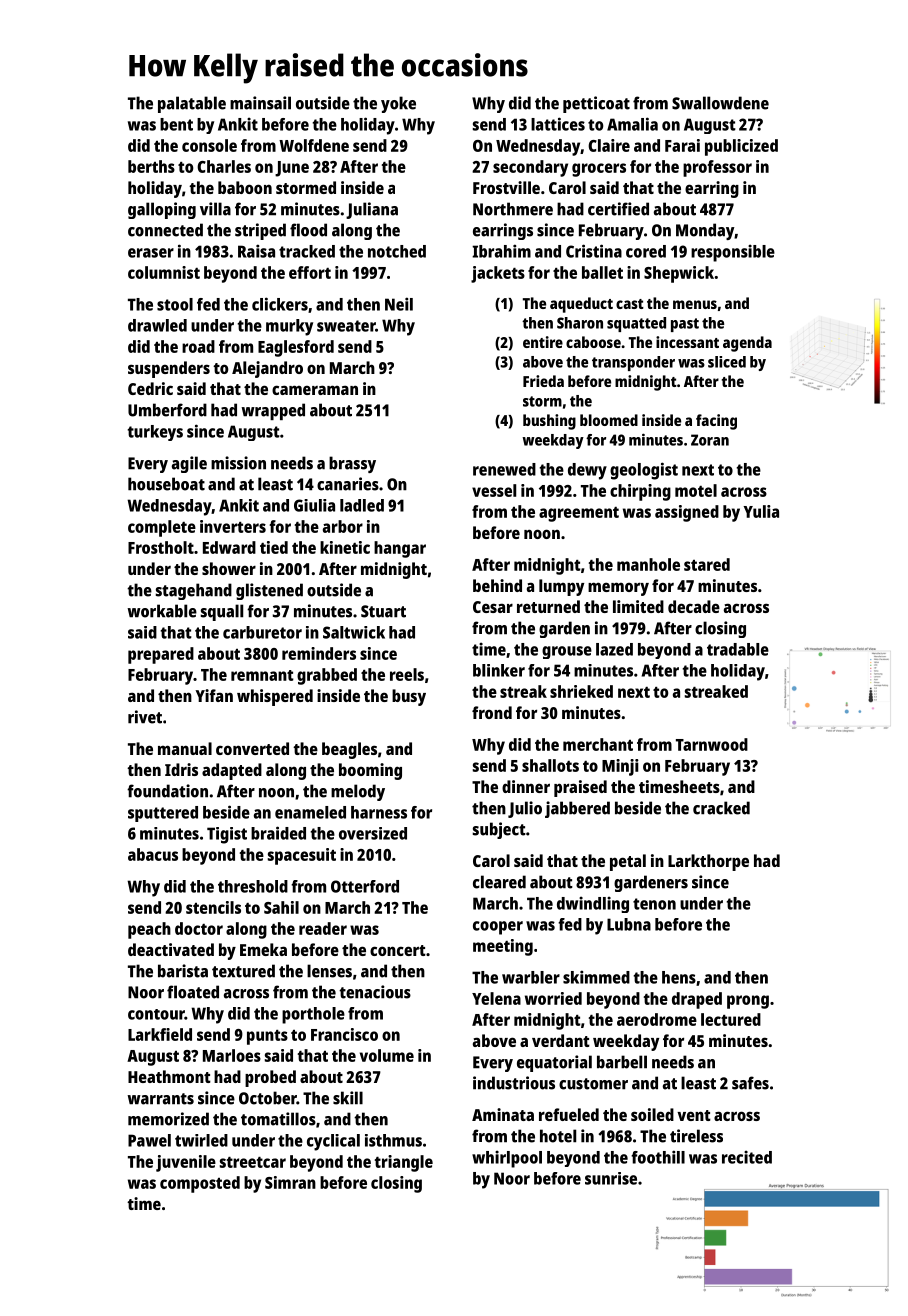  I want to click on houseboat, so click(166, 484).
